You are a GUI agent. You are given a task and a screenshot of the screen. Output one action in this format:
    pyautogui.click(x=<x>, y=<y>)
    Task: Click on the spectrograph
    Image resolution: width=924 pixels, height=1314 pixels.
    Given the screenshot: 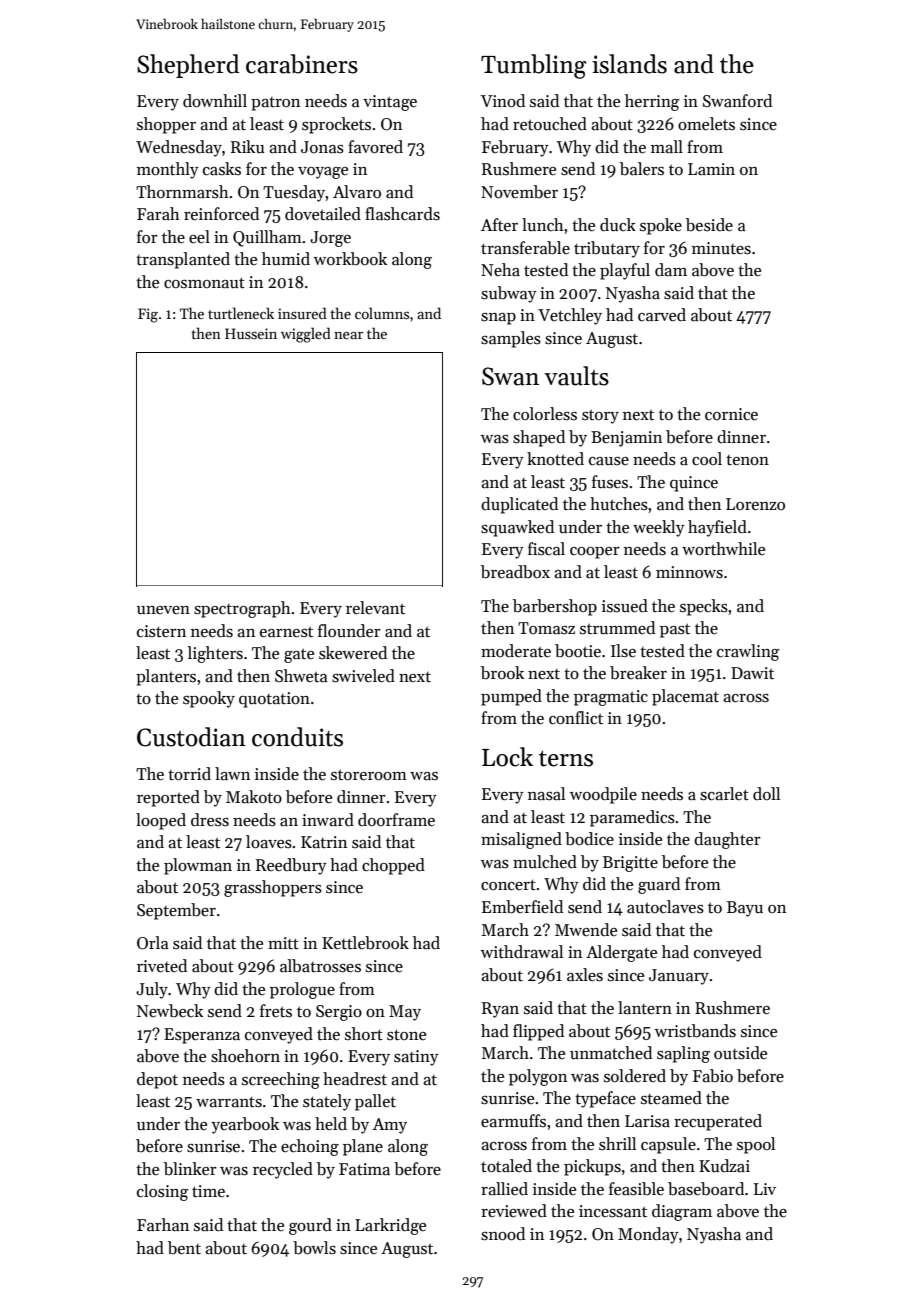 What is the action you would take?
    pyautogui.click(x=242, y=609)
